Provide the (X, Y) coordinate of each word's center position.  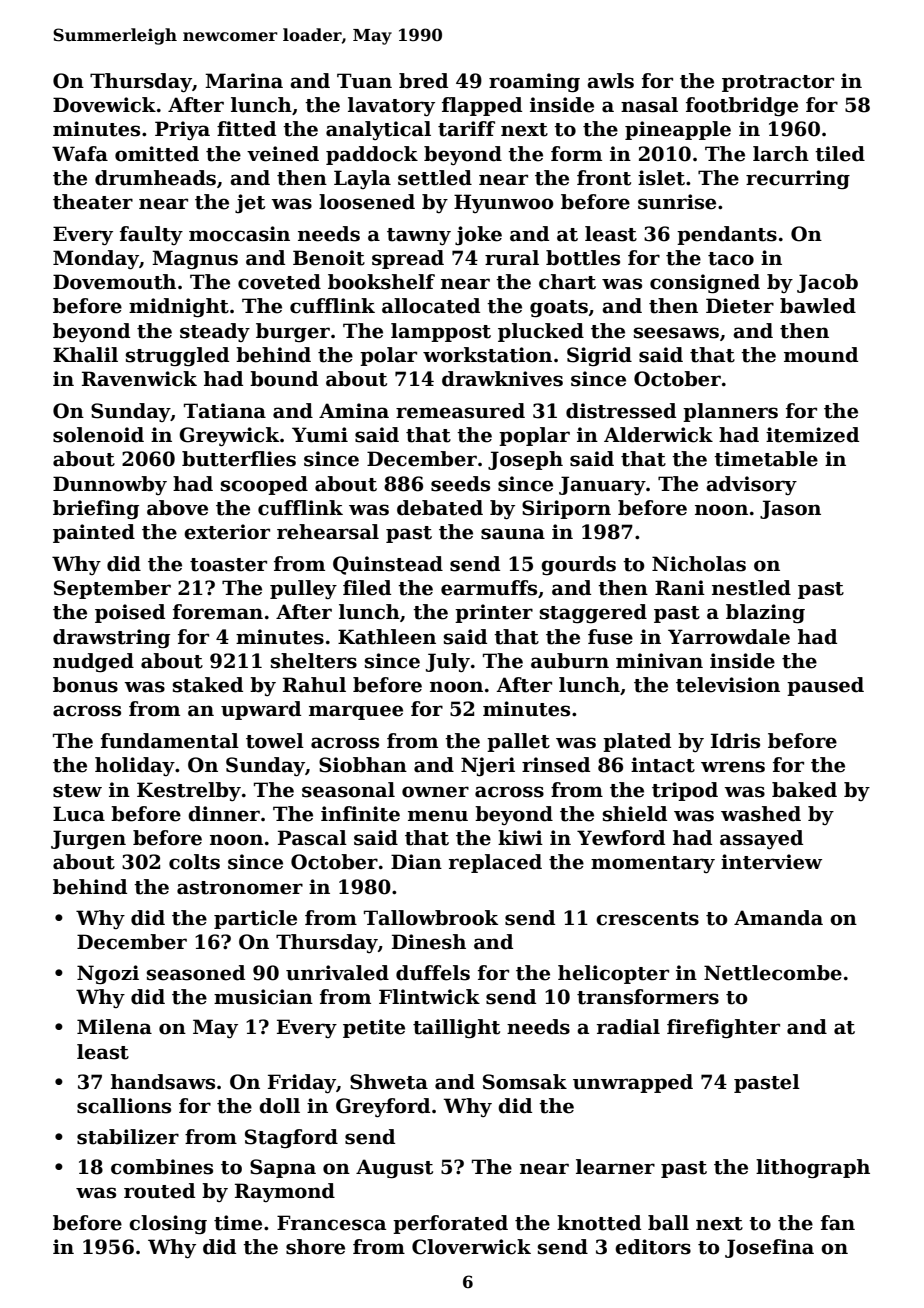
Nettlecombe (773, 973)
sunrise (677, 202)
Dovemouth (114, 282)
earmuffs (489, 588)
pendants (727, 235)
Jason (790, 509)
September (112, 589)
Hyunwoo (503, 203)
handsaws (163, 1082)
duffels (433, 973)
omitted (157, 154)
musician (263, 997)
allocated (431, 306)
